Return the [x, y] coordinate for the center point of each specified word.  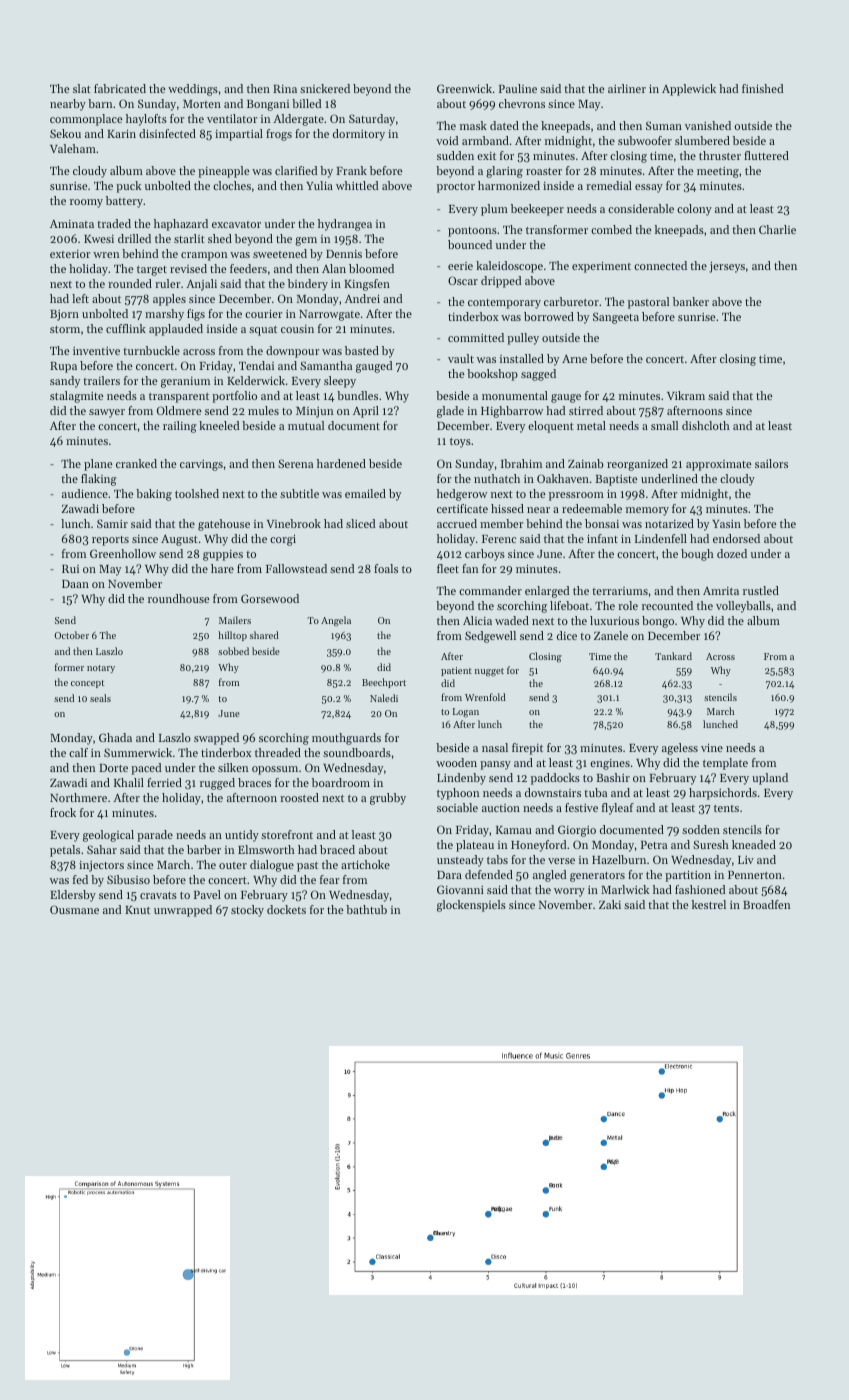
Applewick [689, 90]
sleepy [340, 382]
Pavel [207, 894]
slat [82, 88]
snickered [325, 88]
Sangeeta [616, 318]
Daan [75, 584]
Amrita [721, 591]
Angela [336, 621]
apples [169, 300]
